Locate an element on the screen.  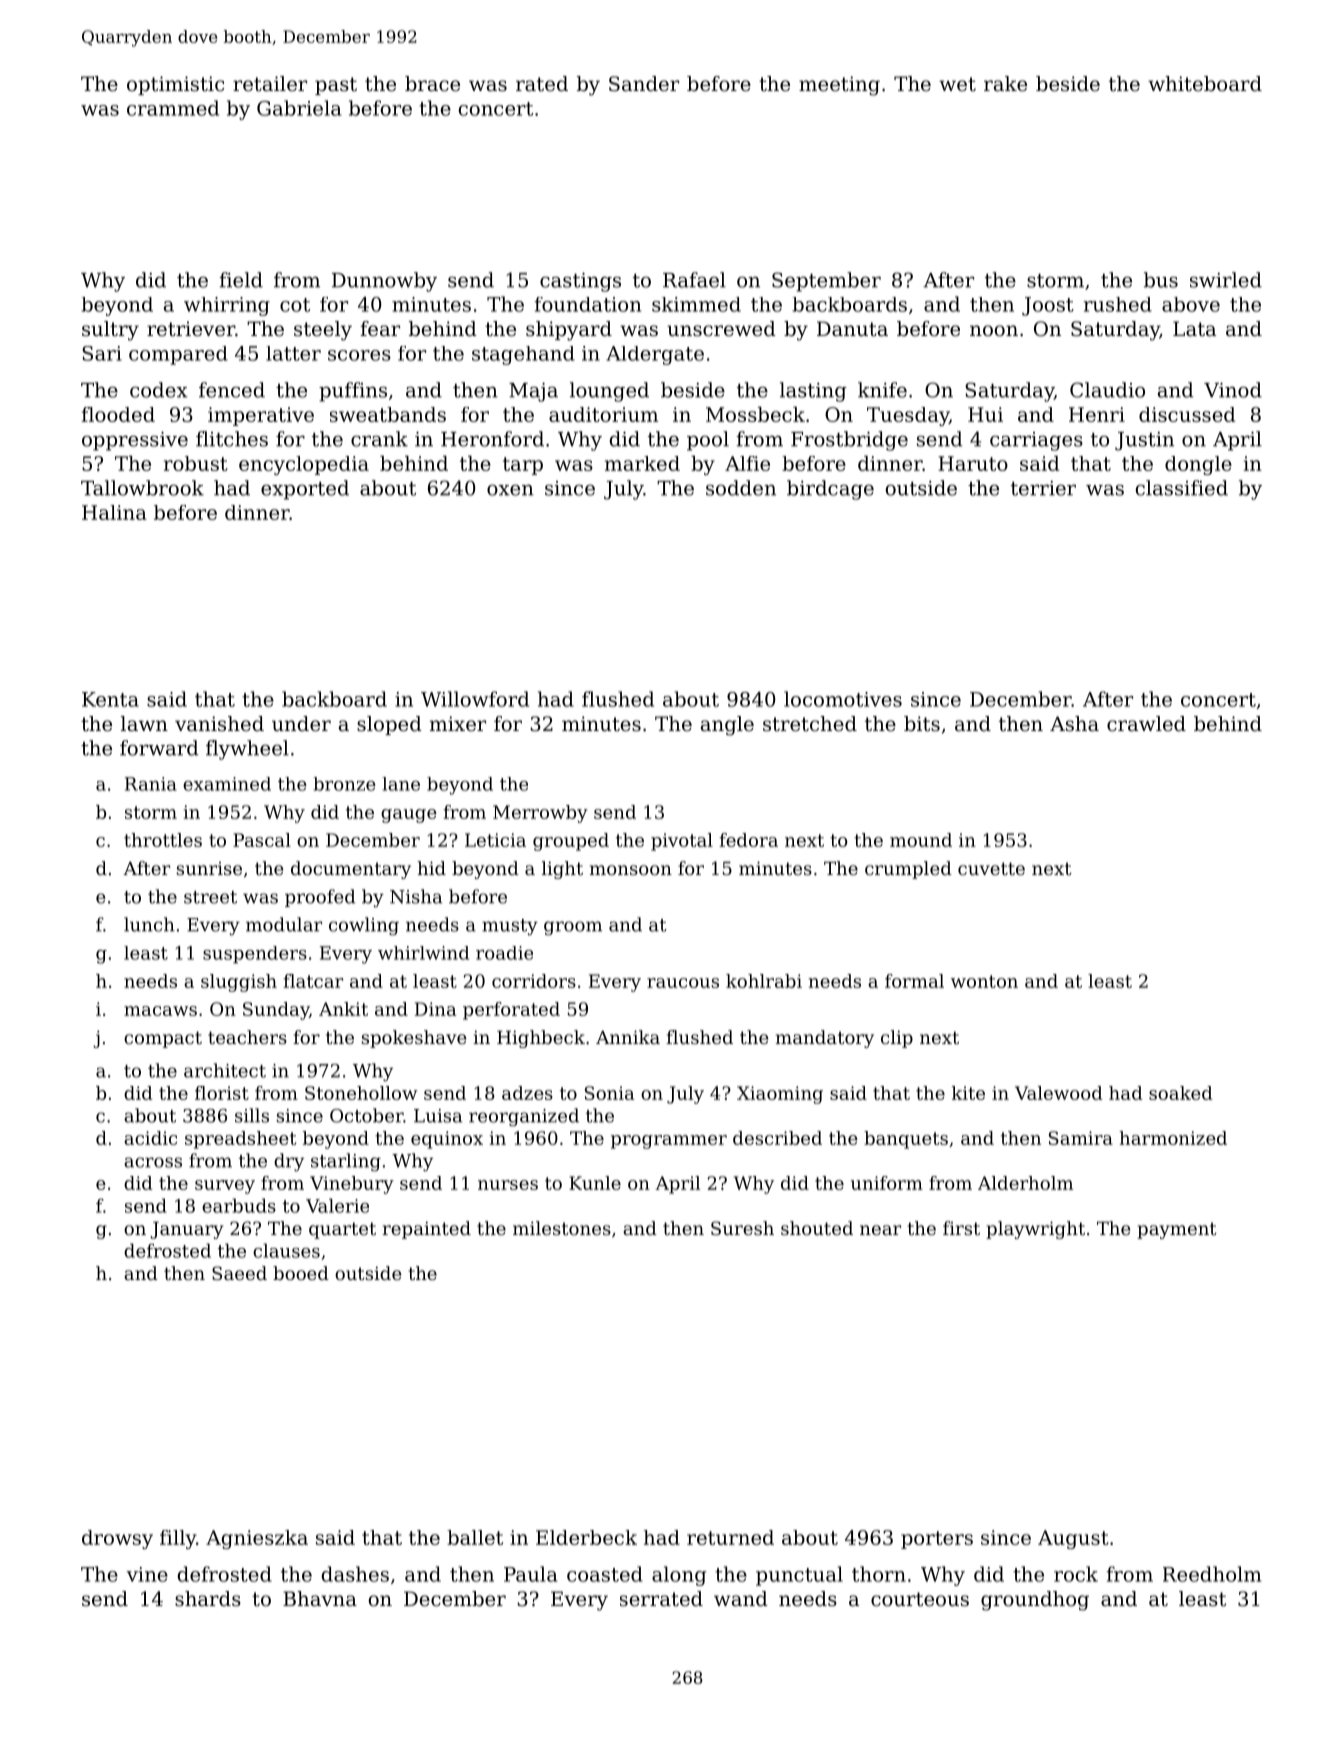
whiteboard is located at coordinates (1205, 84).
